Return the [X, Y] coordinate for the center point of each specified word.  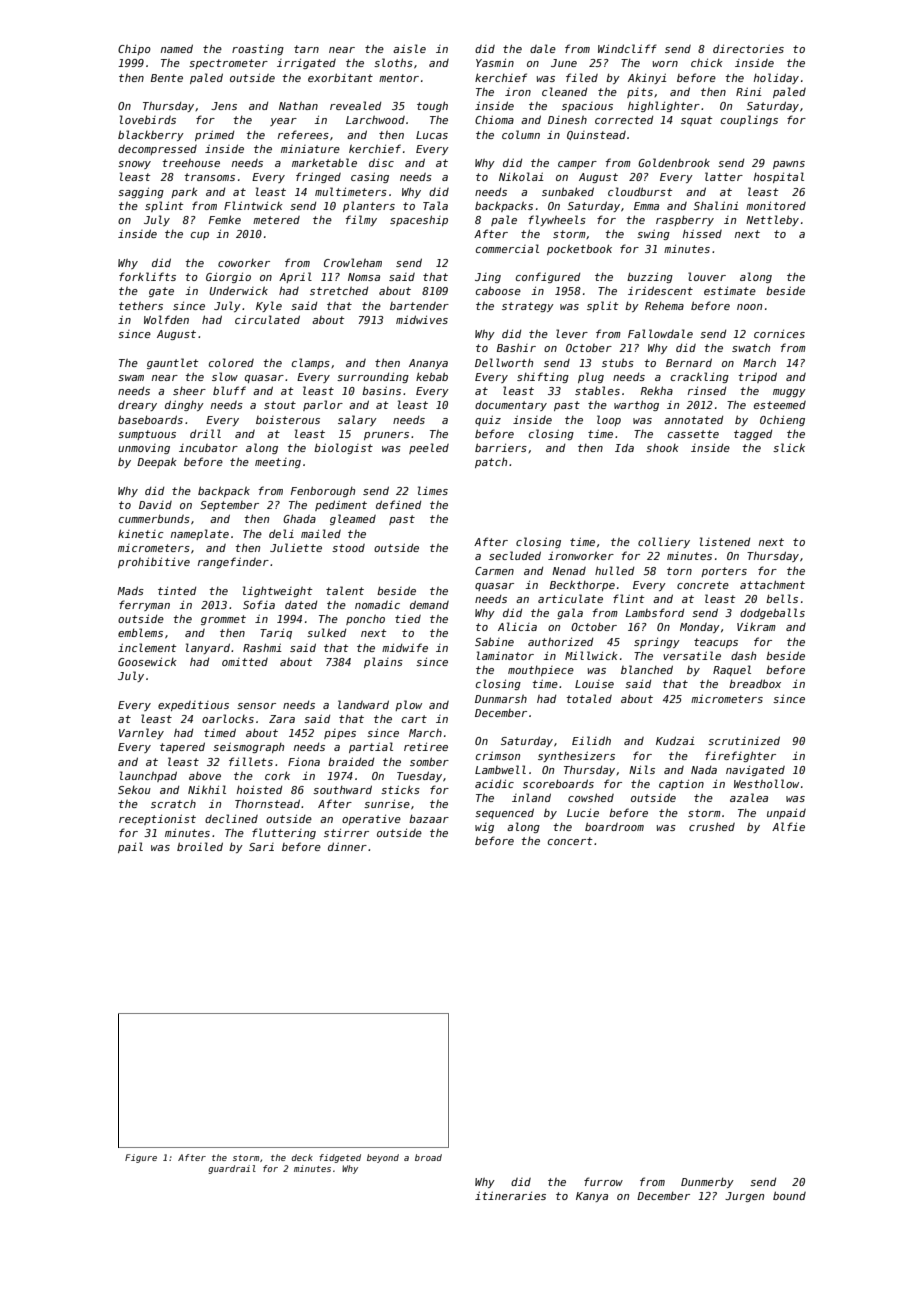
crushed [712, 826]
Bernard [689, 362]
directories [748, 48]
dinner [347, 846]
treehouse [191, 163]
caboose [498, 290]
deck [302, 1157]
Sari [261, 847]
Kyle [269, 306]
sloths [393, 62]
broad [428, 1157]
